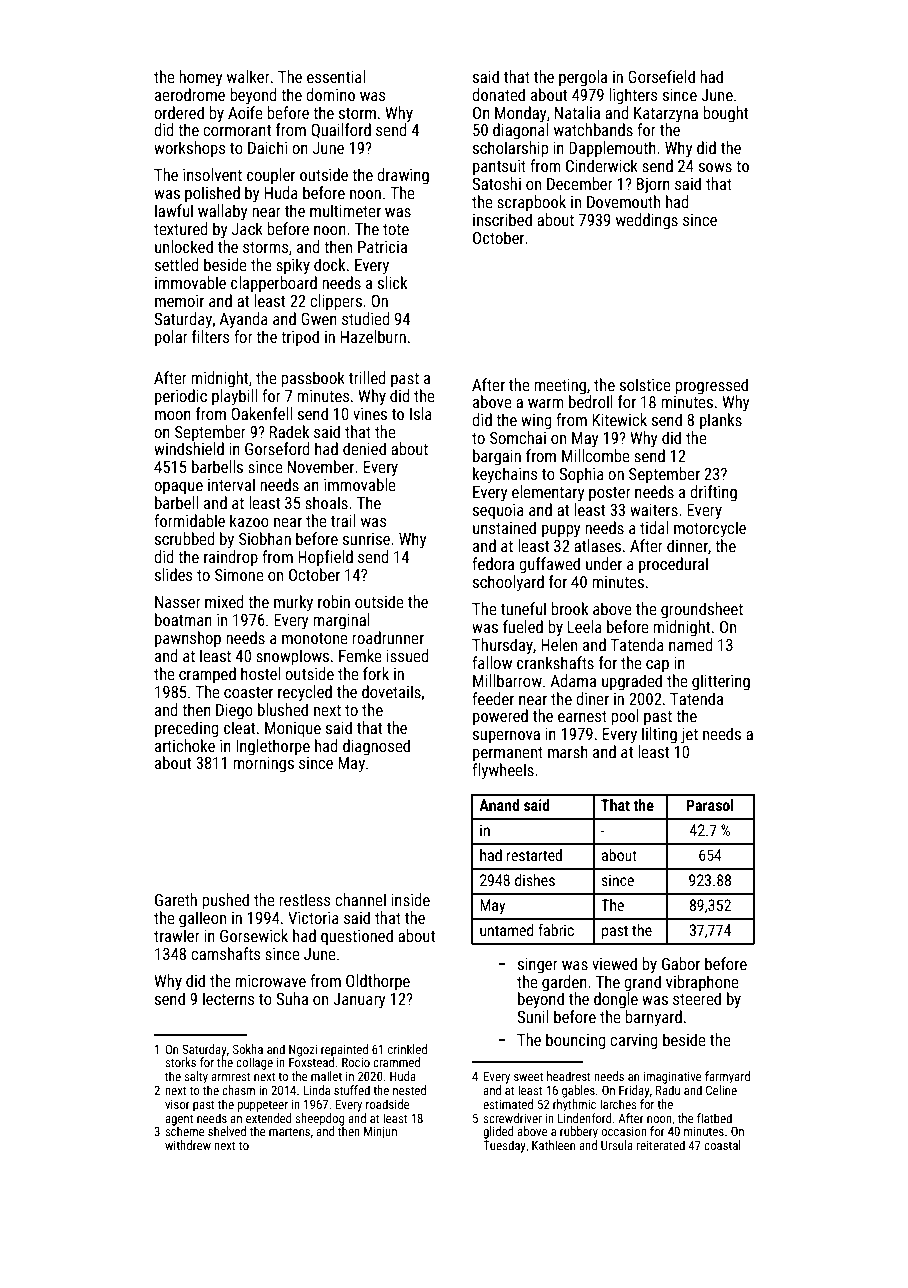 This page has height=1288, width=908. What do you see at coordinates (498, 512) in the page?
I see `sequoia` at bounding box center [498, 512].
